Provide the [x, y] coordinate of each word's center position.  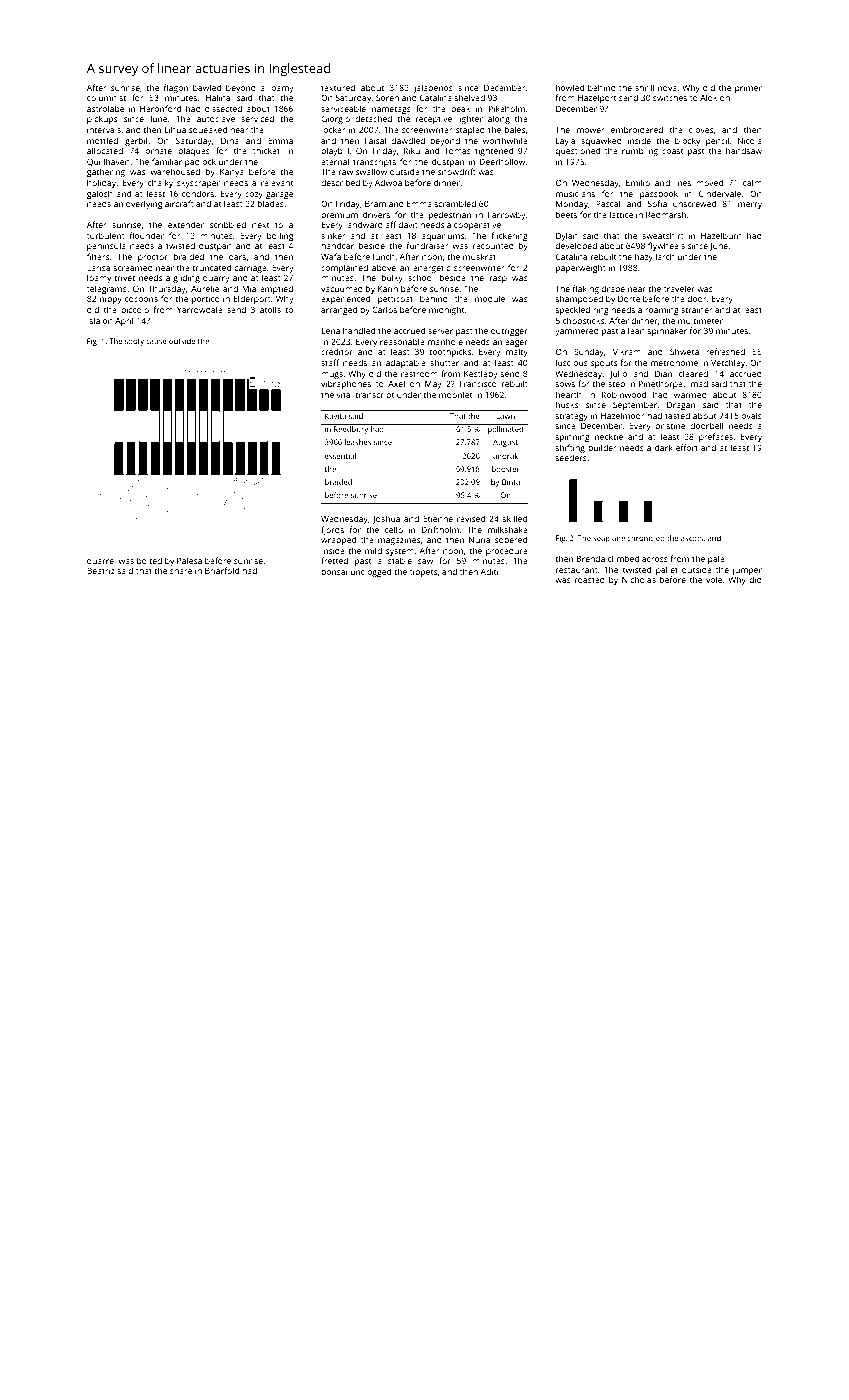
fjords [332, 530]
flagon [176, 88]
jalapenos [433, 88]
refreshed [725, 351]
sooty [134, 342]
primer [748, 89]
